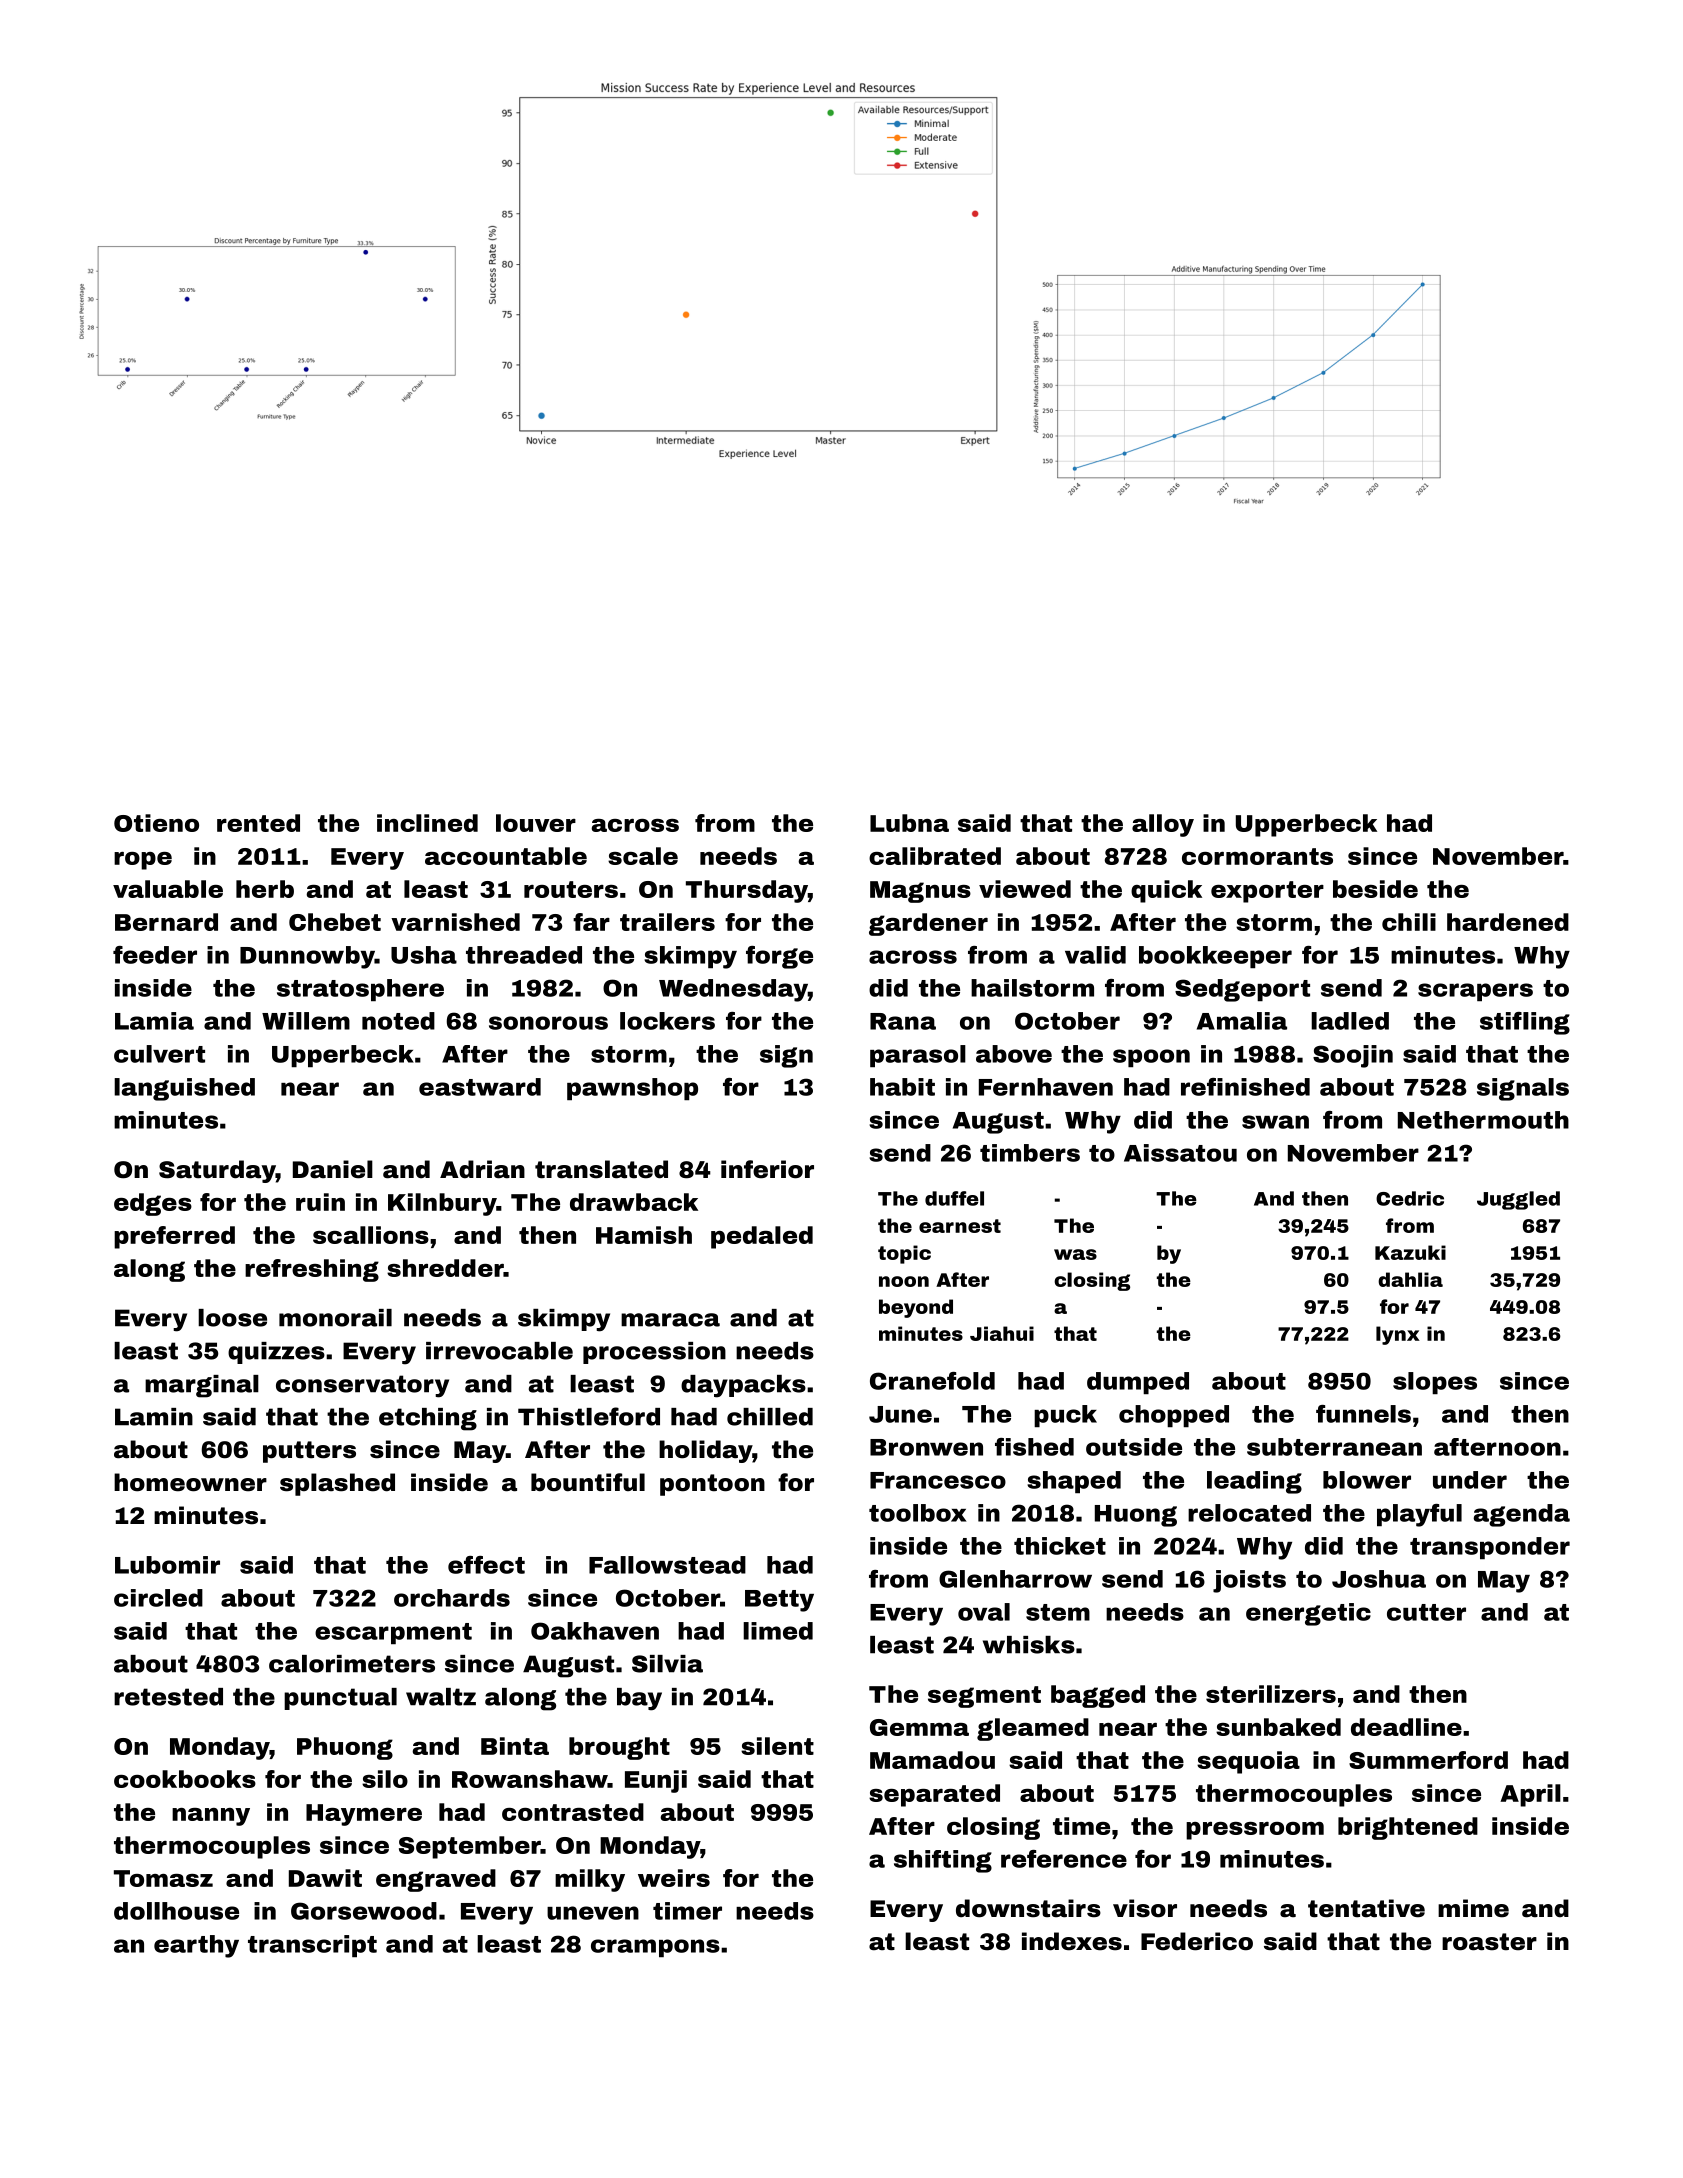  I want to click on weirs, so click(674, 1878).
